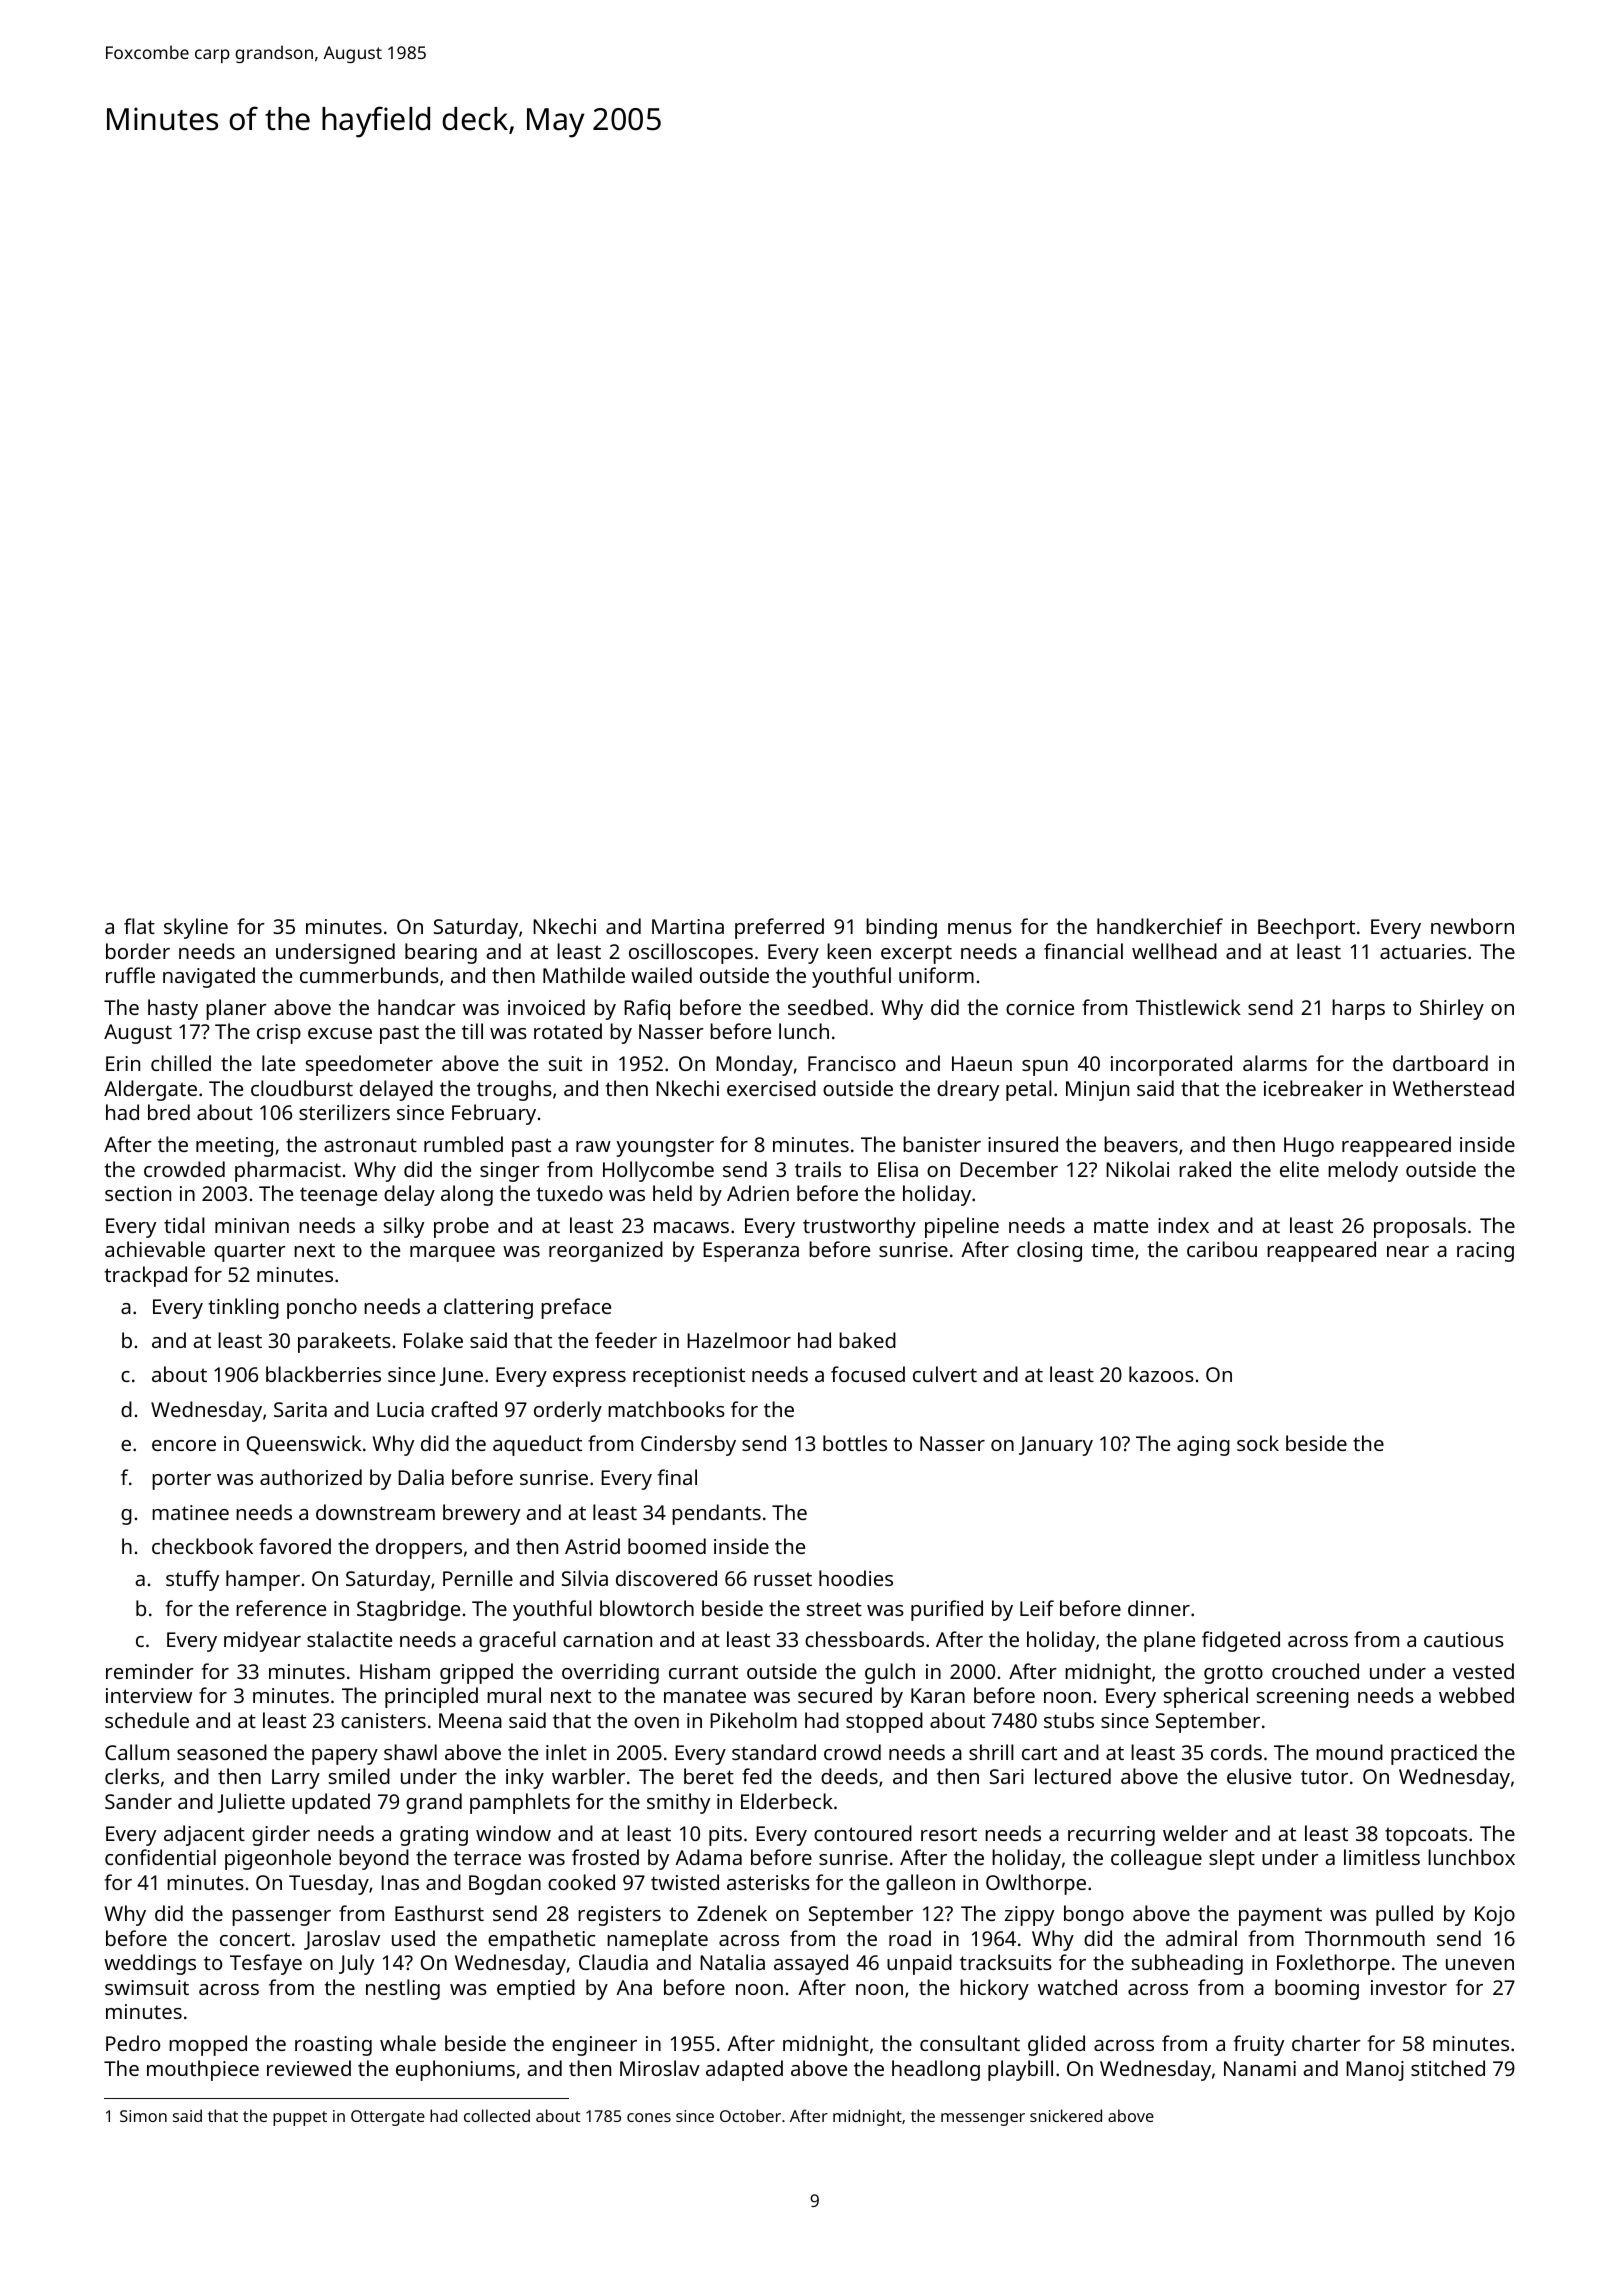 The height and width of the page is (2292, 1620). Describe the element at coordinates (1448, 2068) in the page. I see `stitched` at that location.
